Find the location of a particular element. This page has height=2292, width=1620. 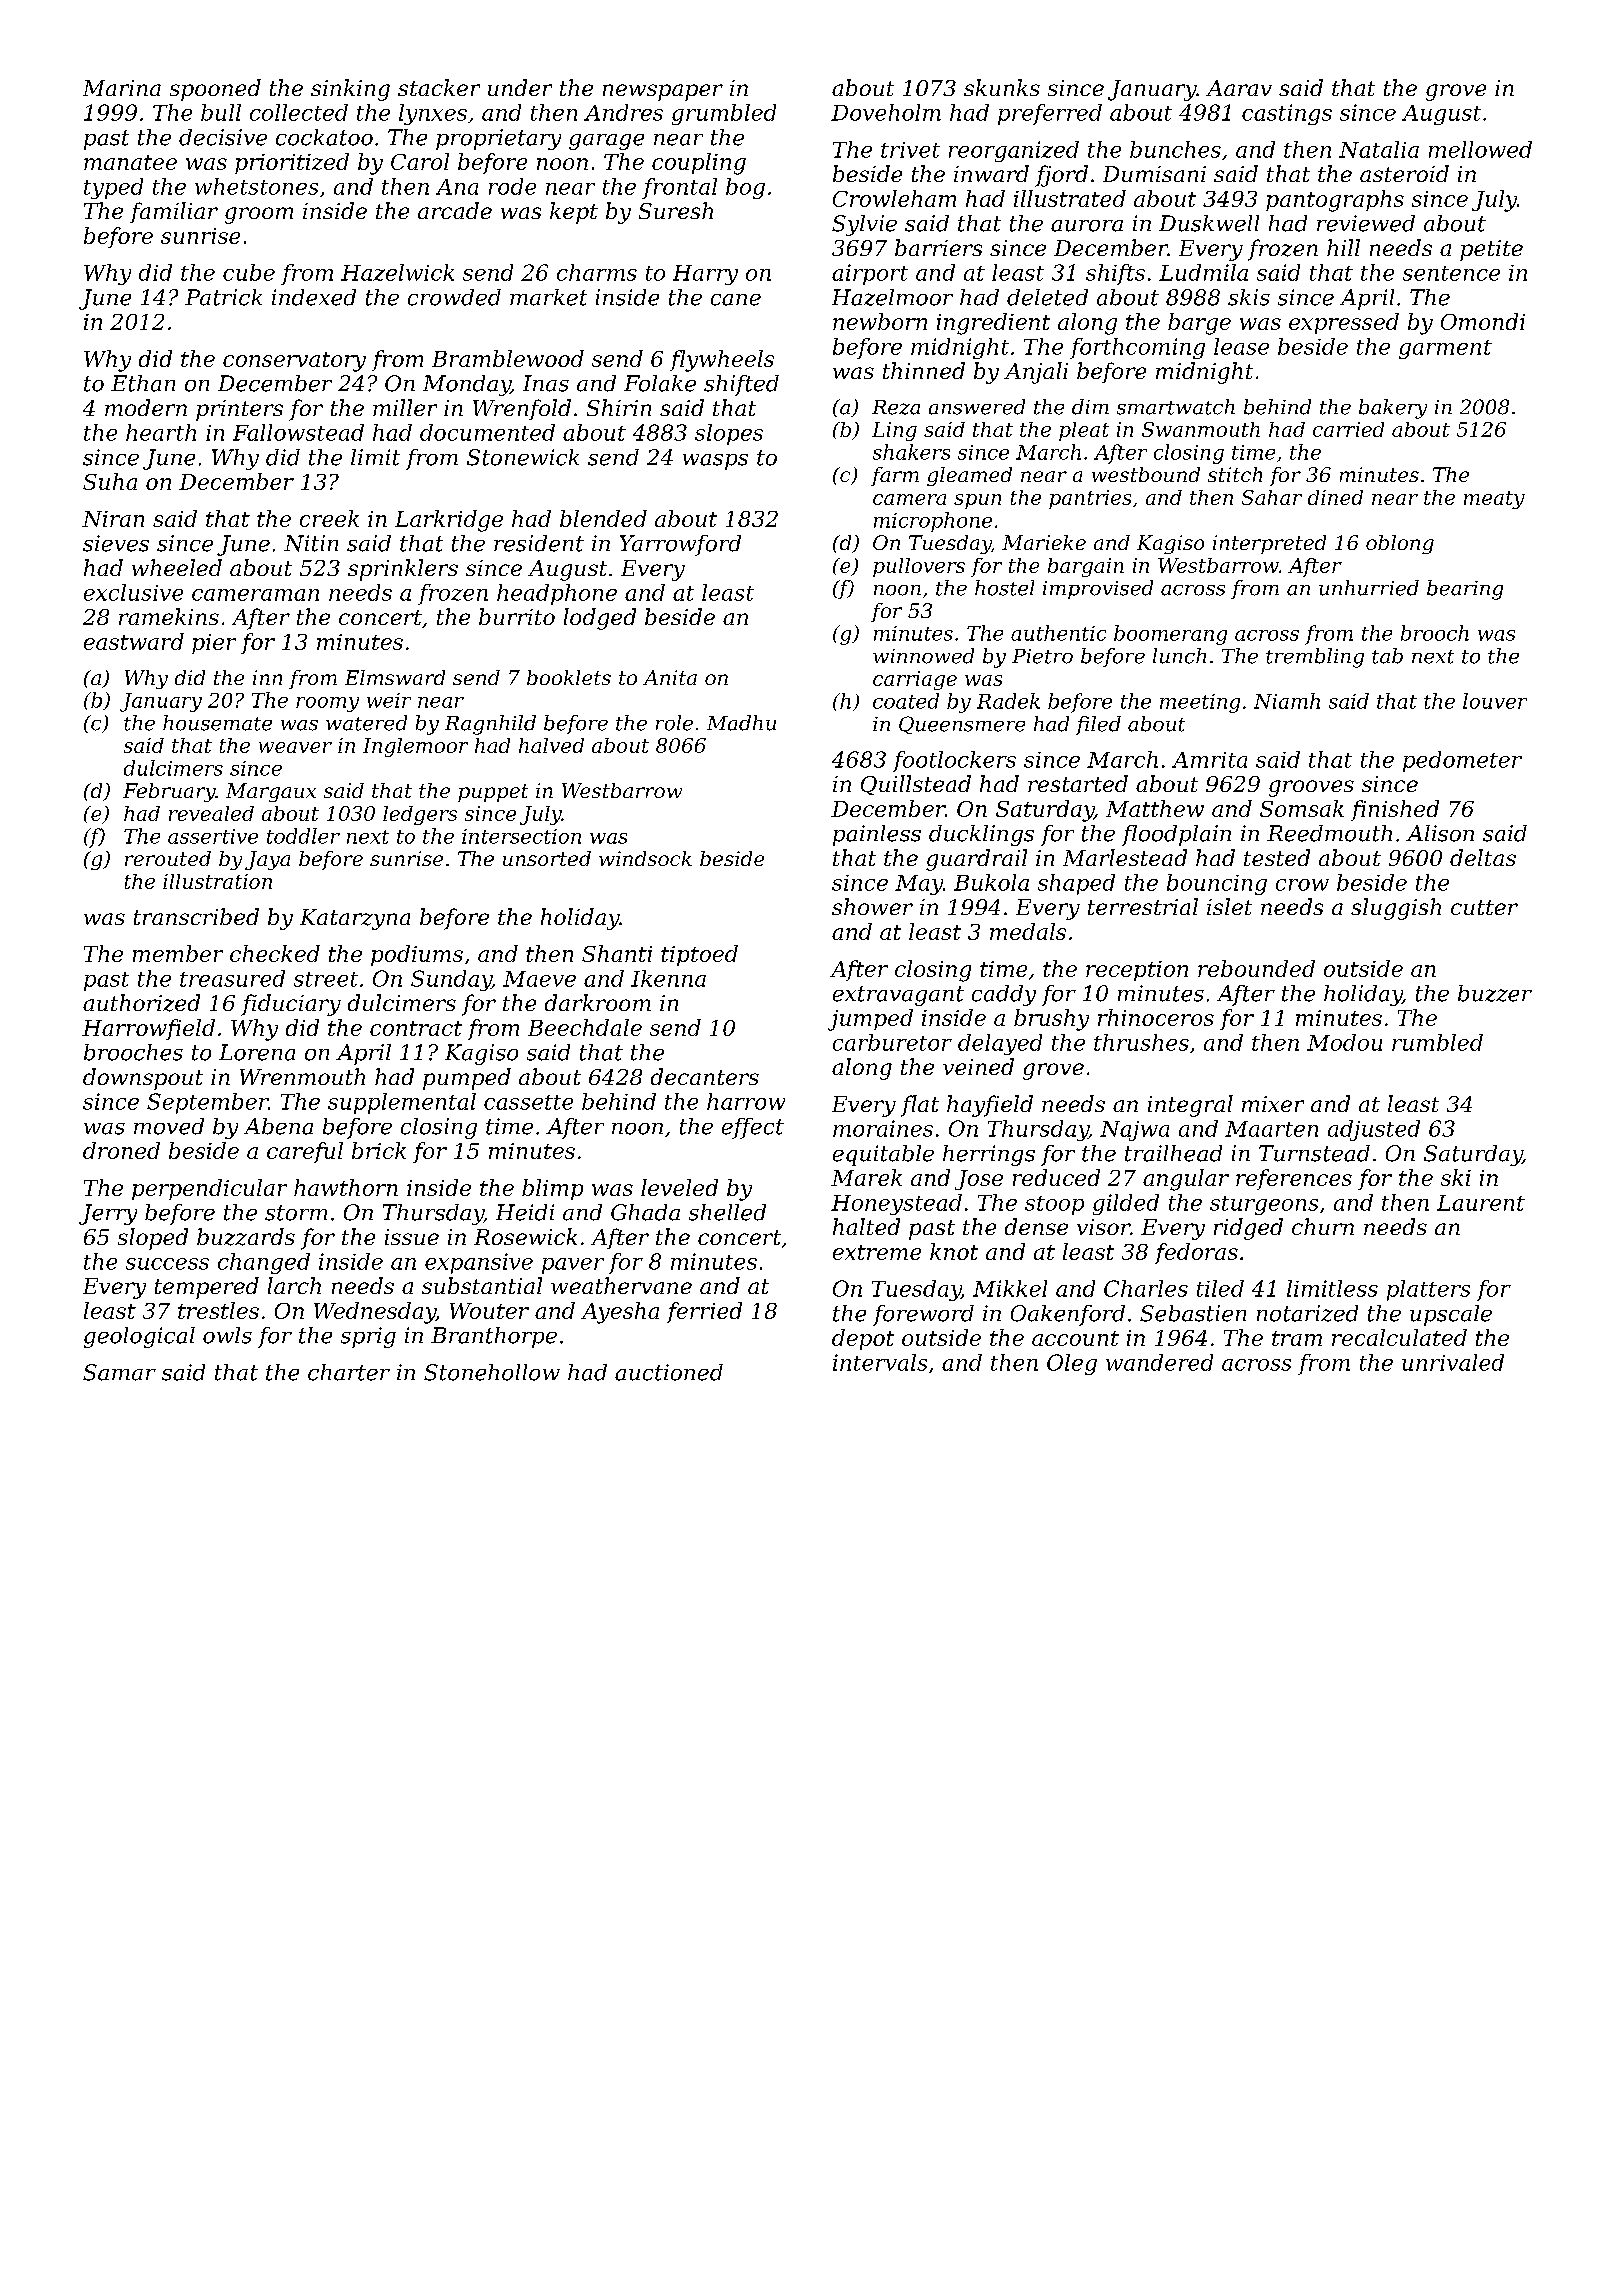

lease is located at coordinates (1241, 346).
